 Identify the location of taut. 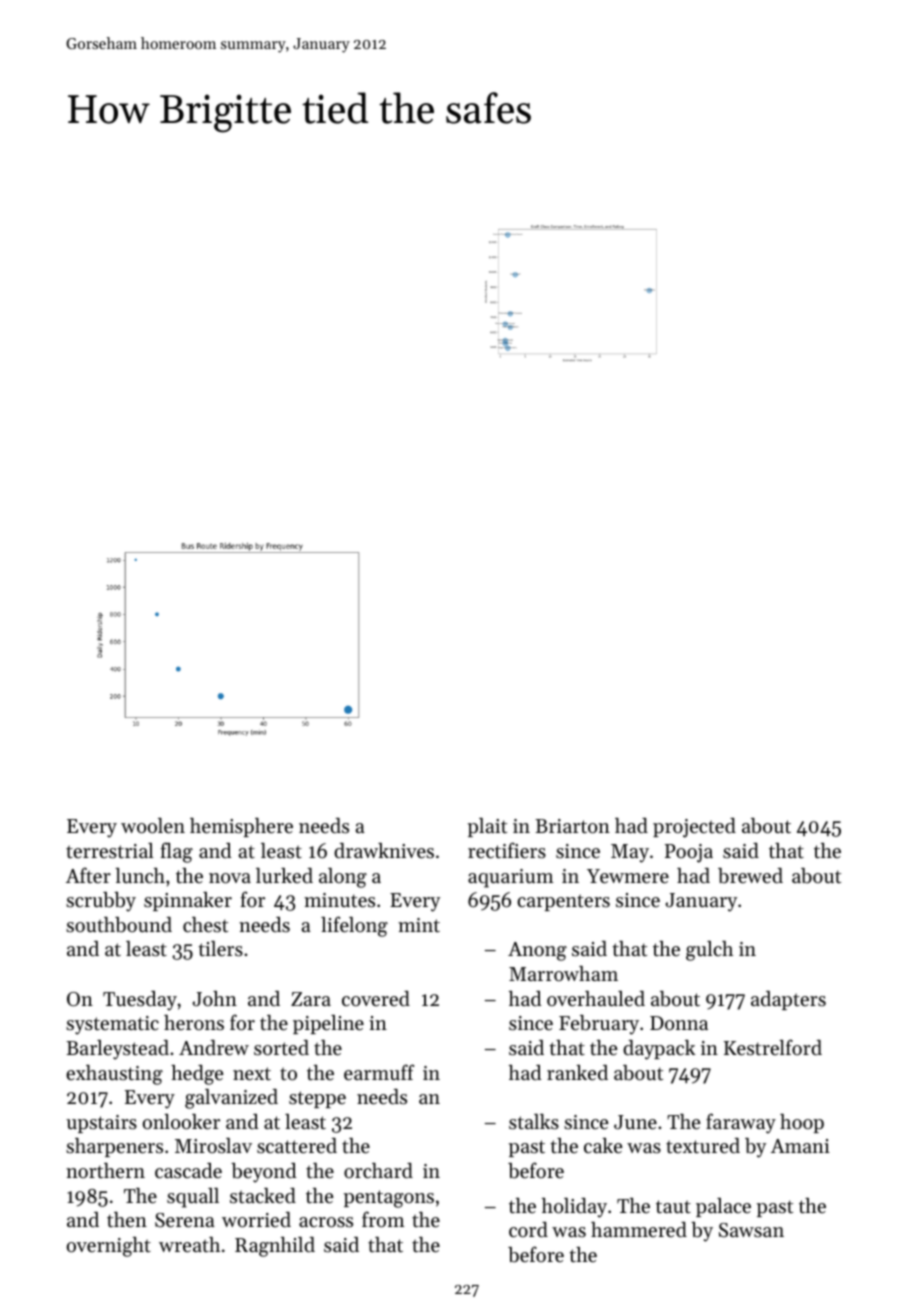
(673, 1207).
